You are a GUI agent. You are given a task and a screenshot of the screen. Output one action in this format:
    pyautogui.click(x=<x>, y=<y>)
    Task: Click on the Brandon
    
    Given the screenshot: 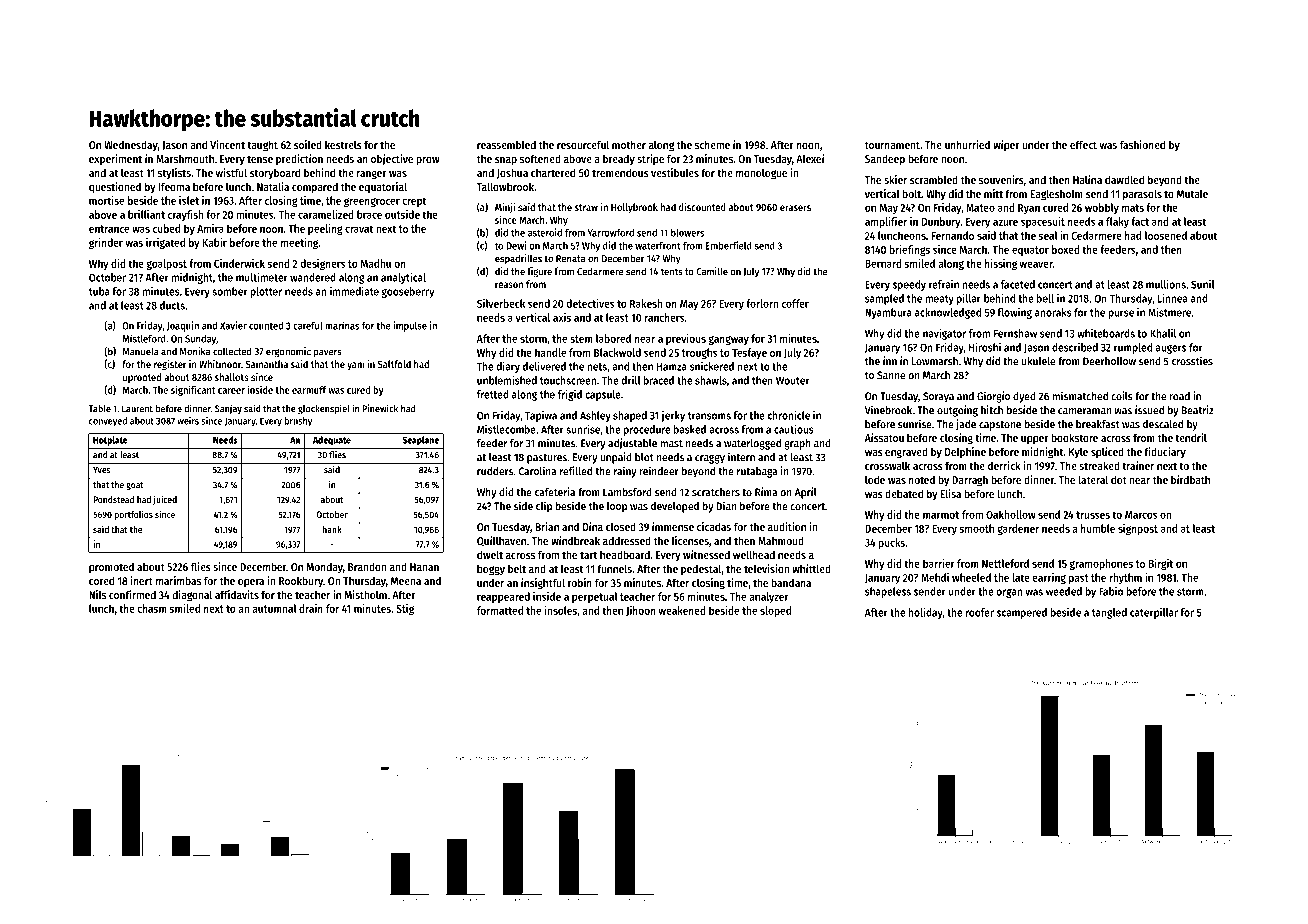 What is the action you would take?
    pyautogui.click(x=367, y=566)
